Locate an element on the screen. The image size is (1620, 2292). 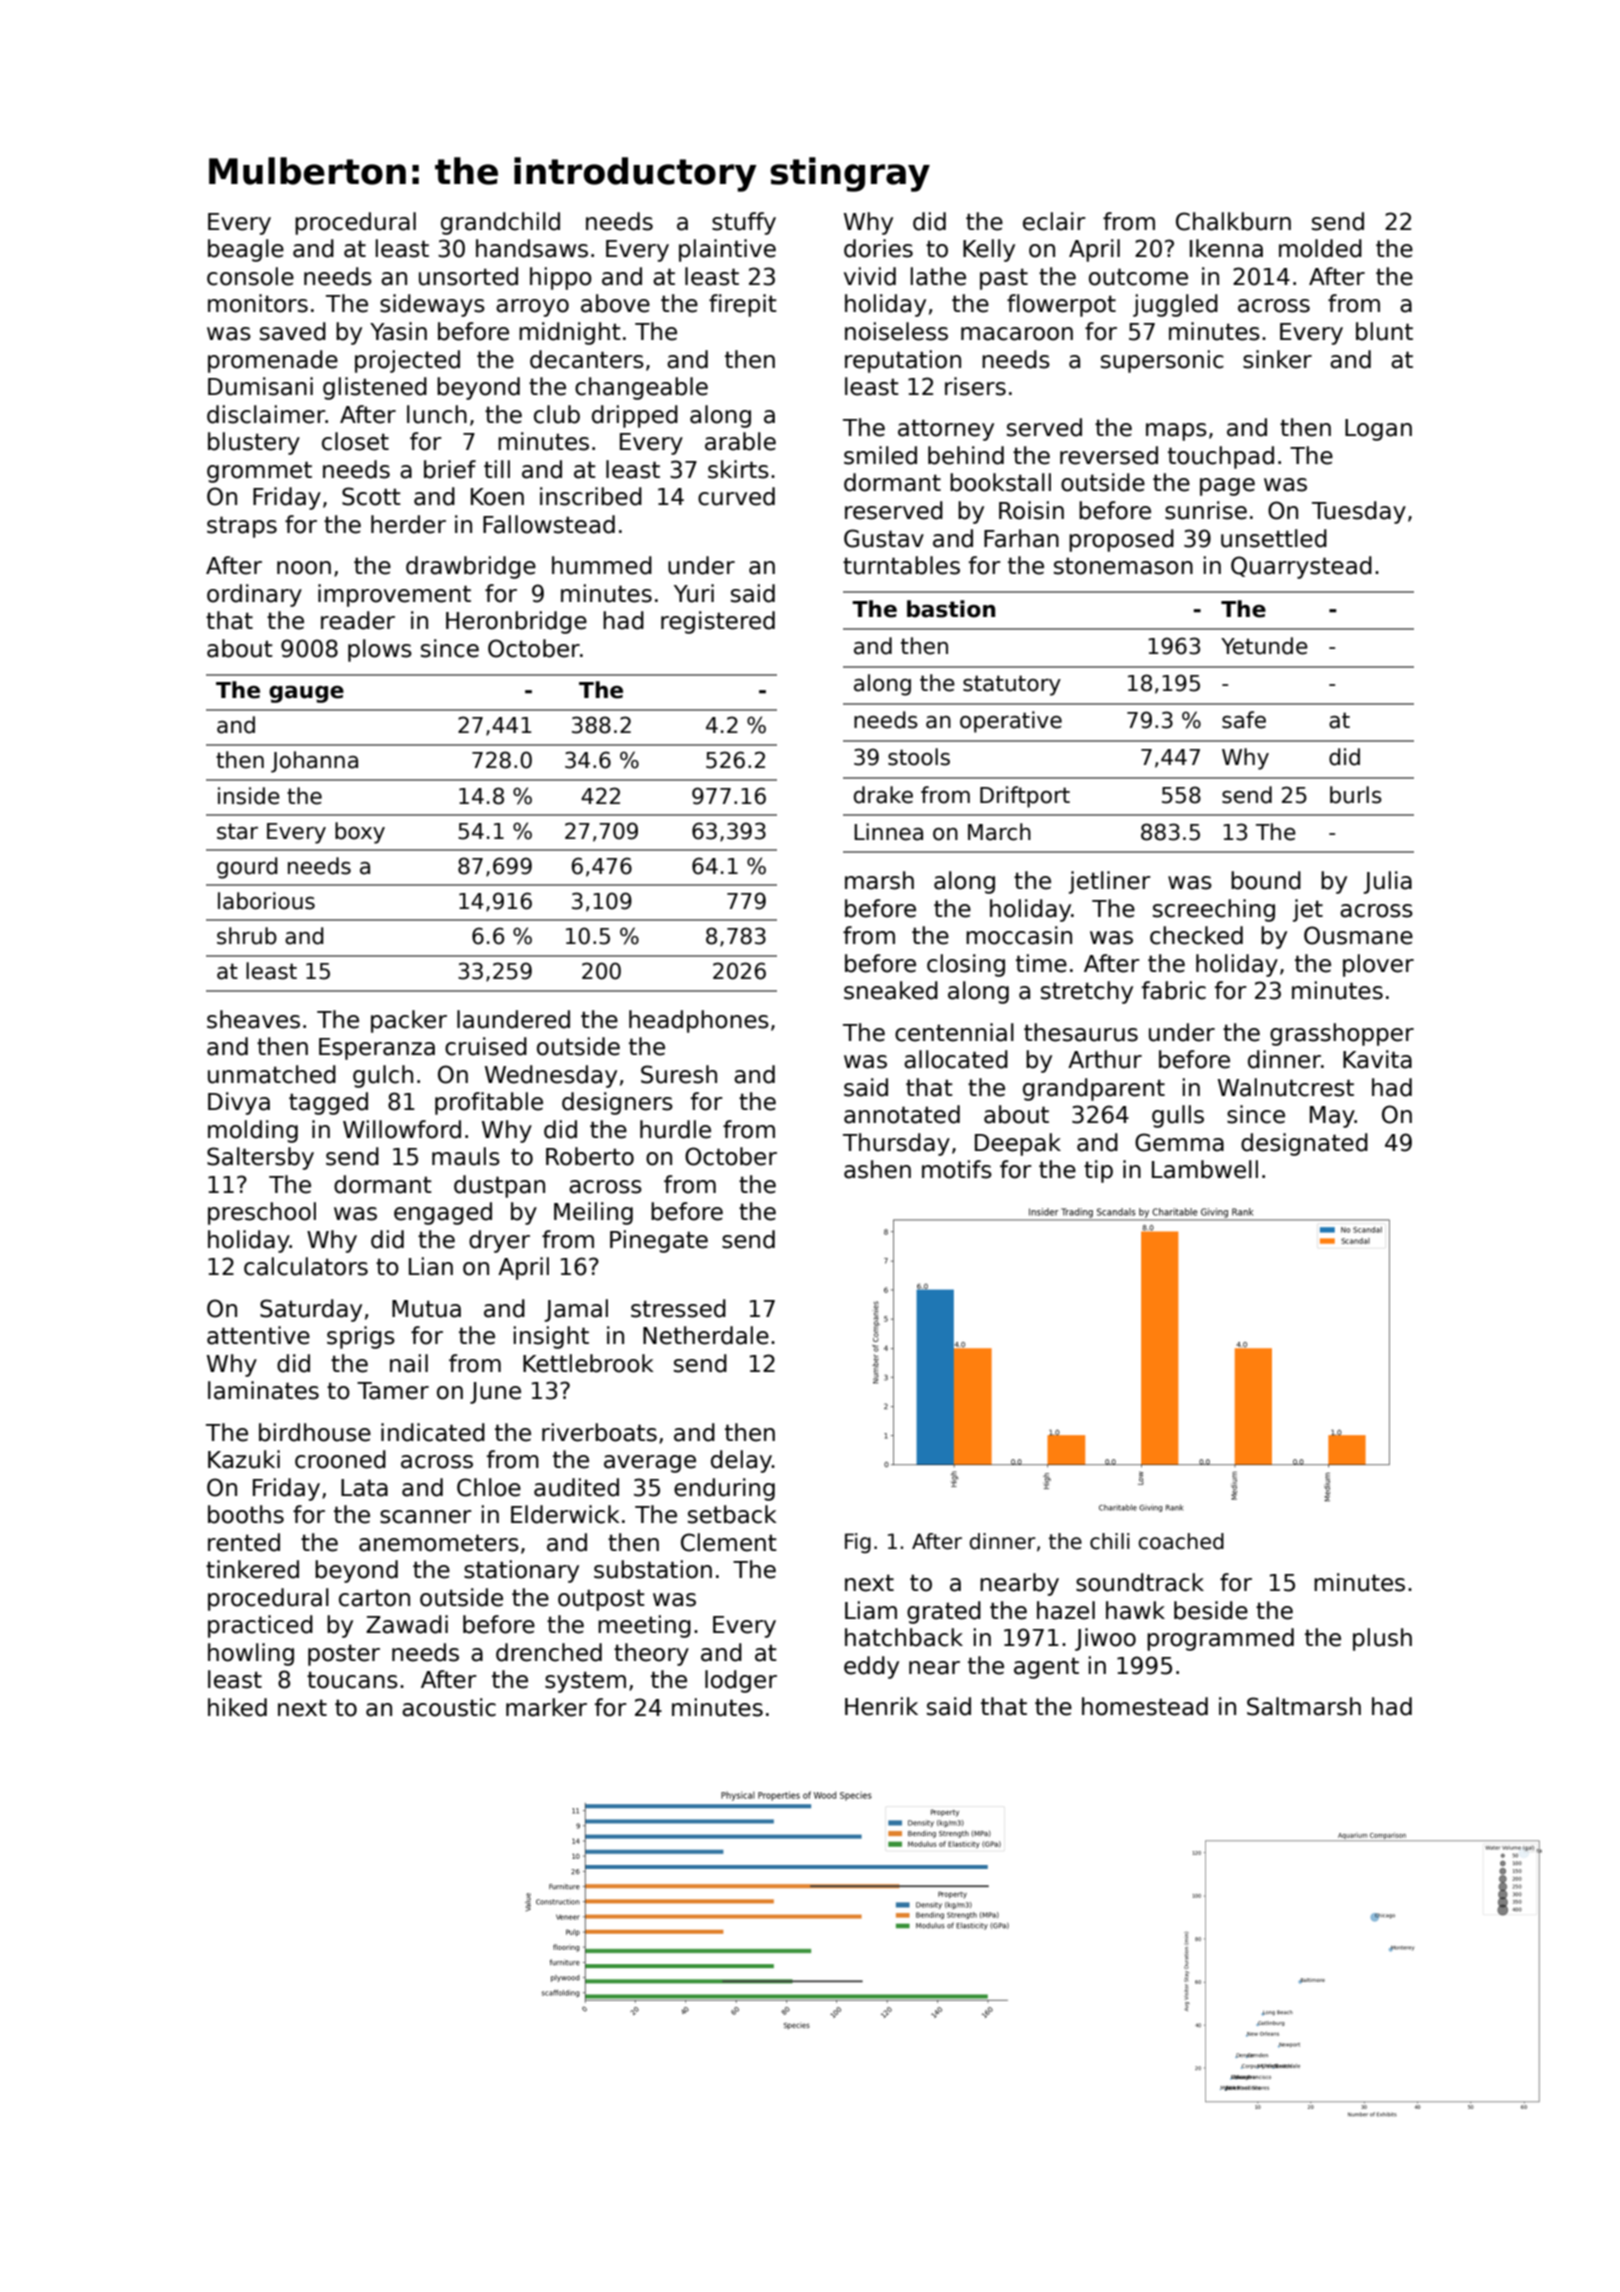
designated is located at coordinates (1304, 1144).
